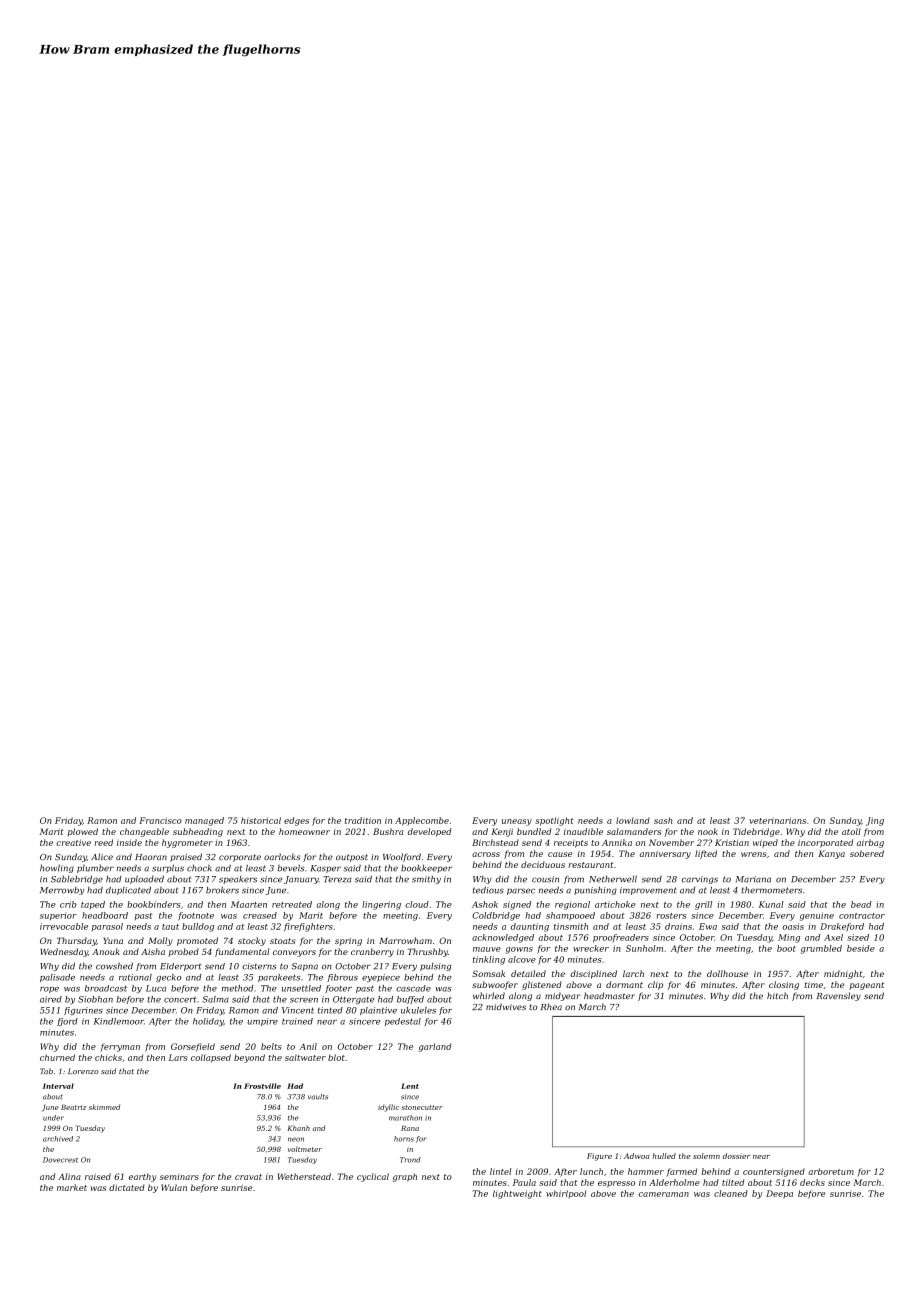 This document has height=1308, width=924. What do you see at coordinates (196, 916) in the document?
I see `footnote` at bounding box center [196, 916].
